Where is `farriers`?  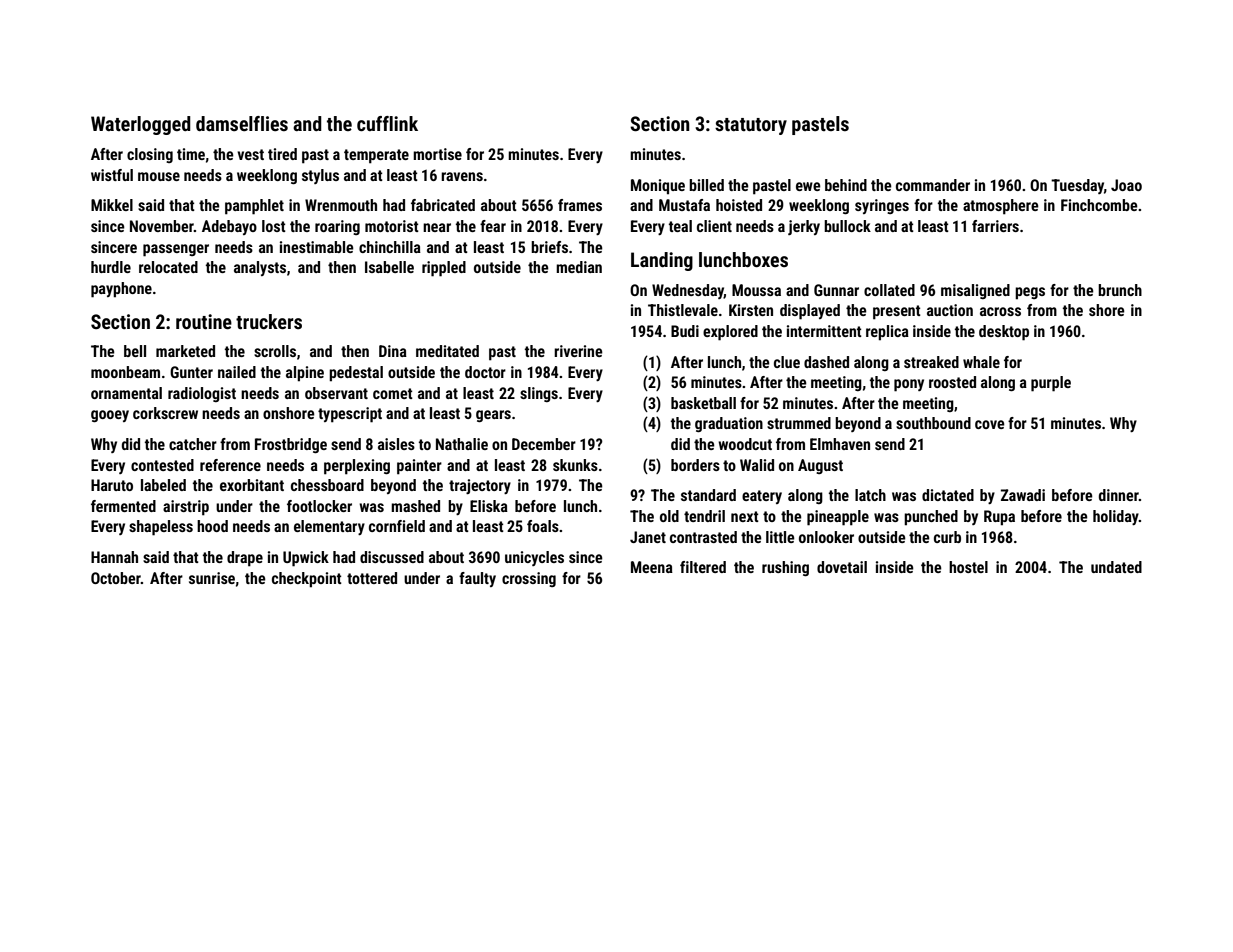 farriers is located at coordinates (995, 226).
